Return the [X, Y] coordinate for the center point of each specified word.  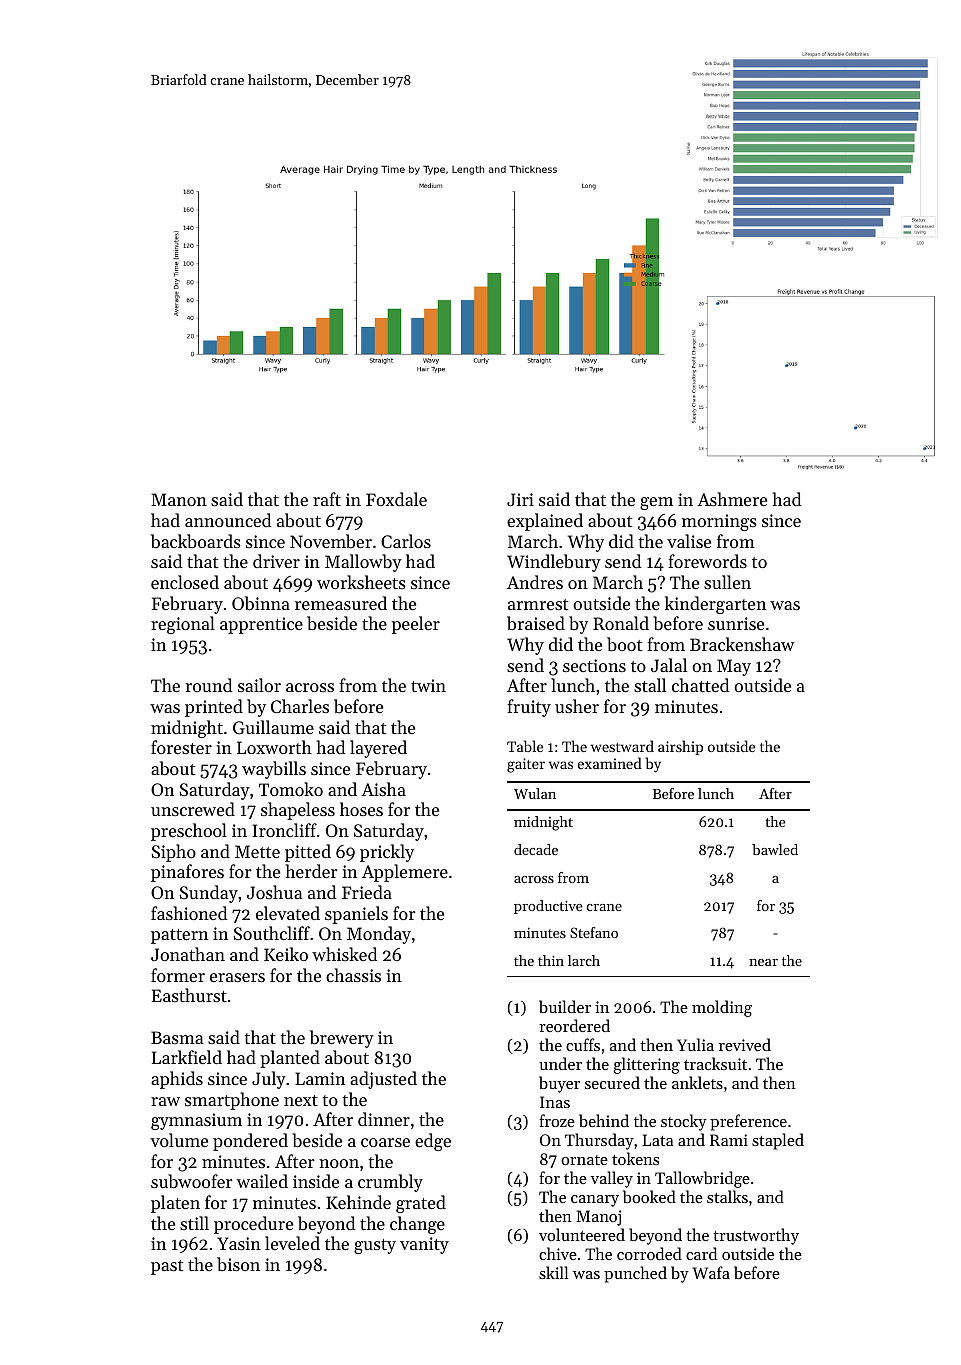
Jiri [520, 499]
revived [745, 1044]
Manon [179, 499]
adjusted [383, 1080]
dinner [384, 1119]
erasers [237, 977]
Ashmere [732, 499]
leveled [292, 1243]
